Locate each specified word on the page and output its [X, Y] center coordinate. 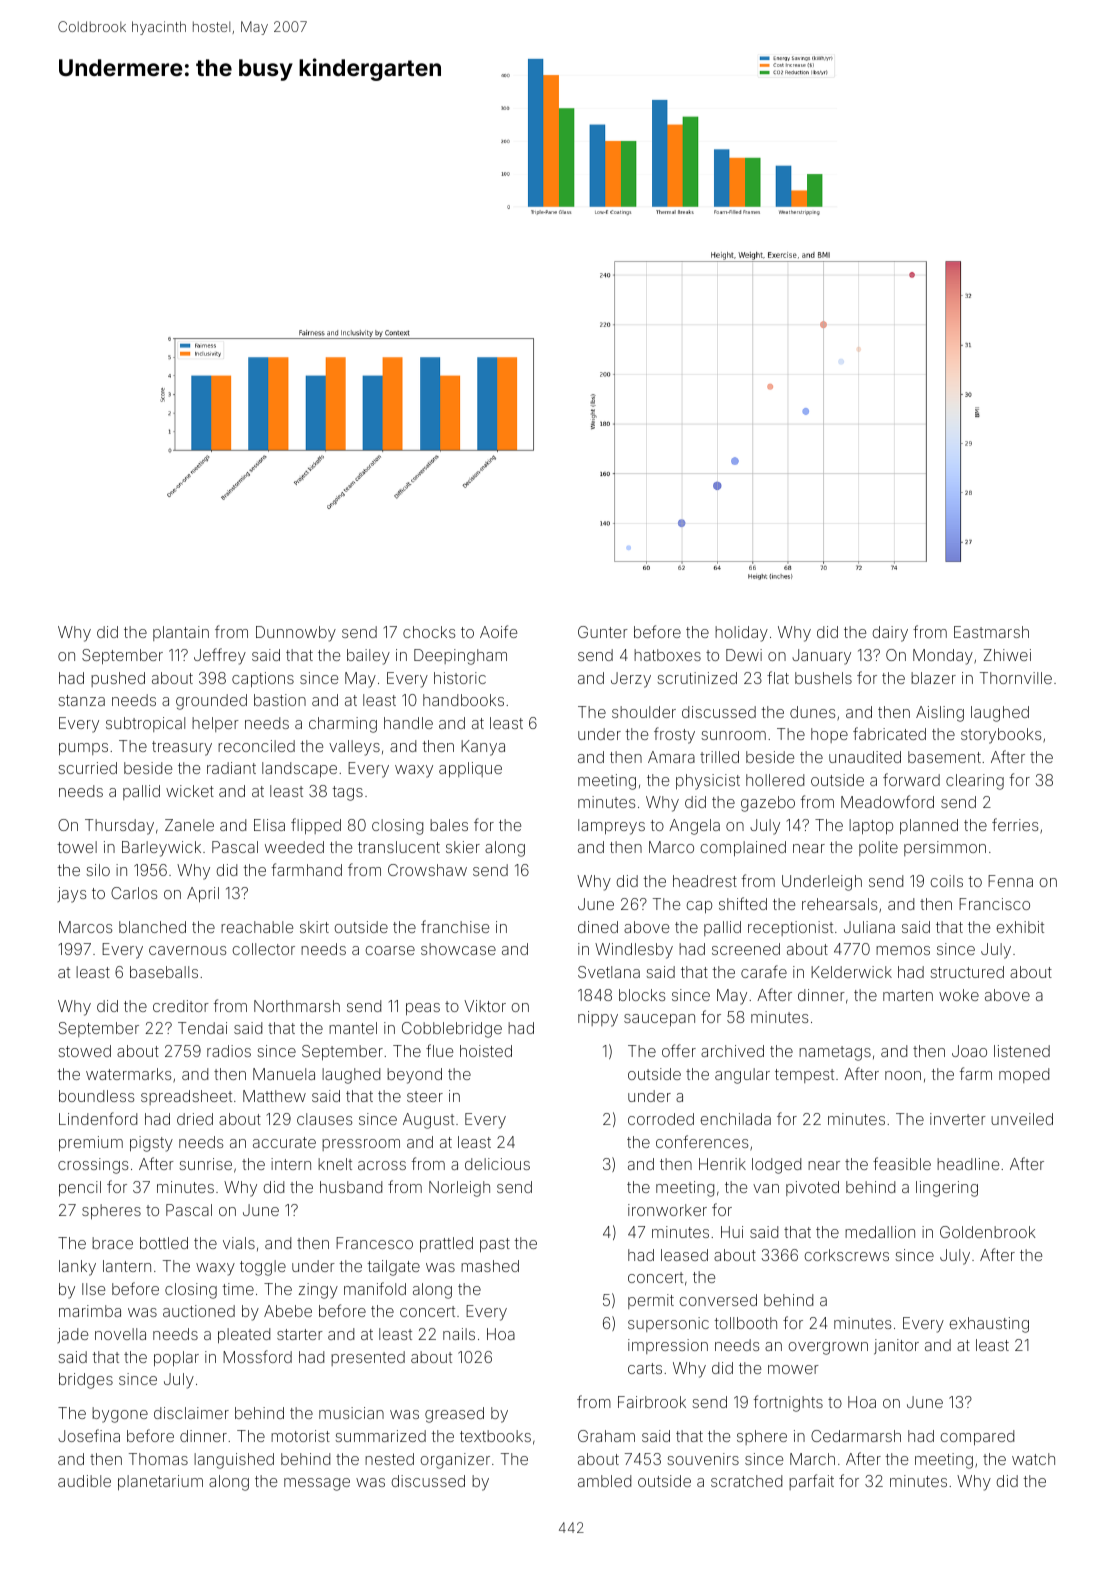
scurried [87, 768]
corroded [661, 1119]
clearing [975, 782]
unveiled [1022, 1119]
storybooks [1001, 736]
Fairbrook [652, 1402]
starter [300, 1334]
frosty [674, 735]
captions [263, 679]
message [317, 1484]
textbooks [495, 1436]
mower [793, 1369]
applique [470, 769]
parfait [811, 1482]
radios [229, 1051]
